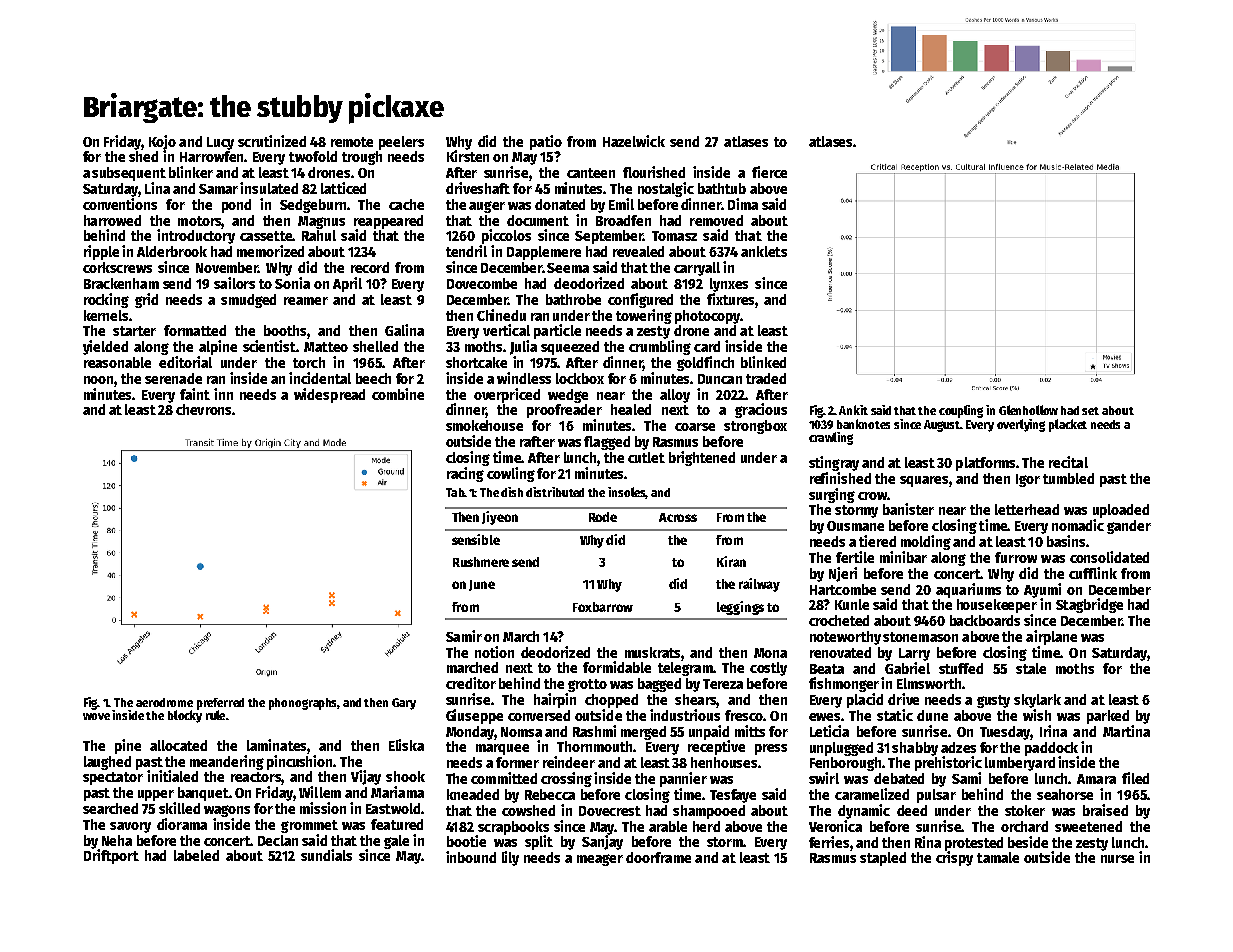 The width and height of the screenshot is (1233, 952). What do you see at coordinates (510, 858) in the screenshot?
I see `lily` at bounding box center [510, 858].
